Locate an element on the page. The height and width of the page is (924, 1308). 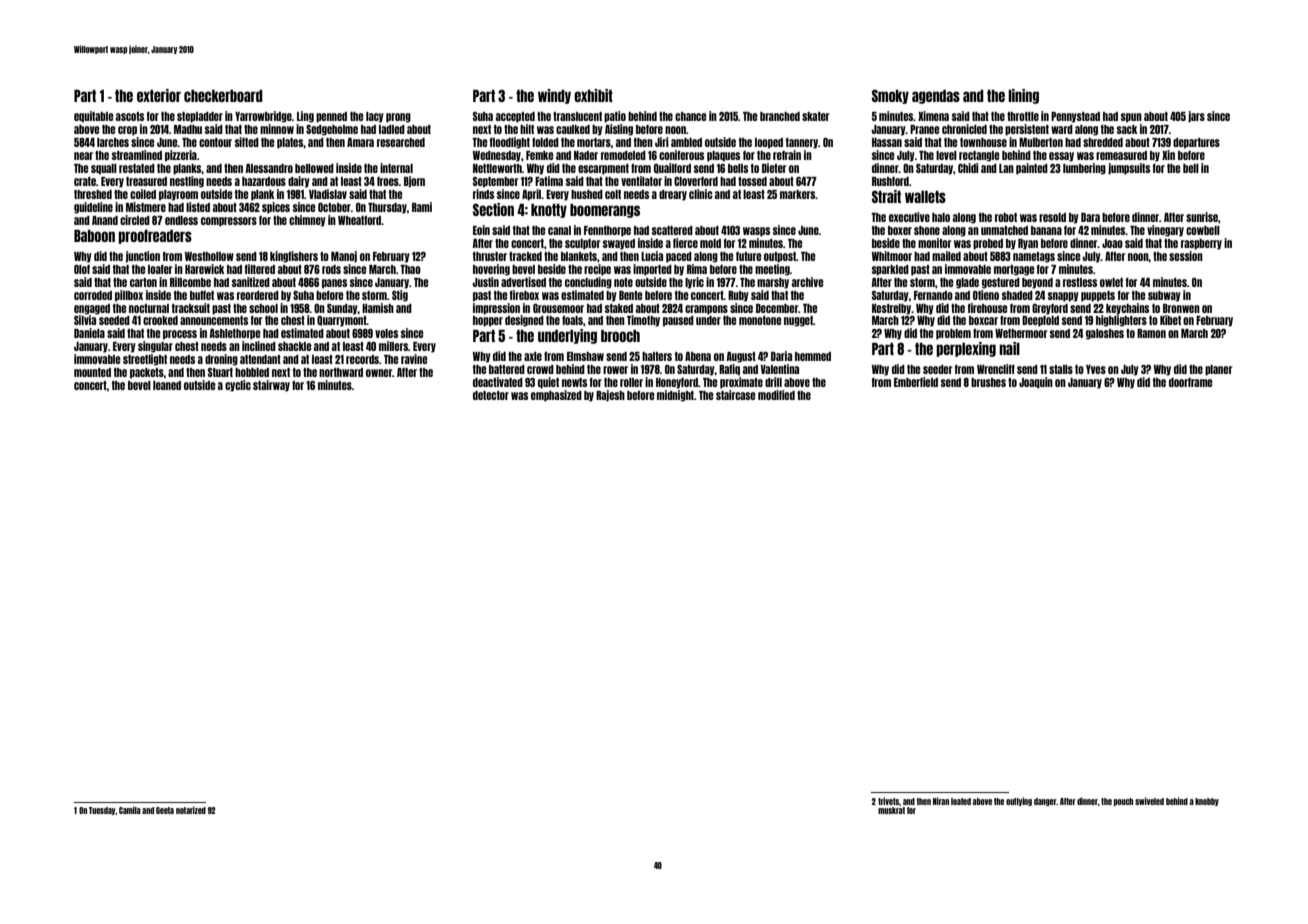
notarized is located at coordinates (191, 810).
